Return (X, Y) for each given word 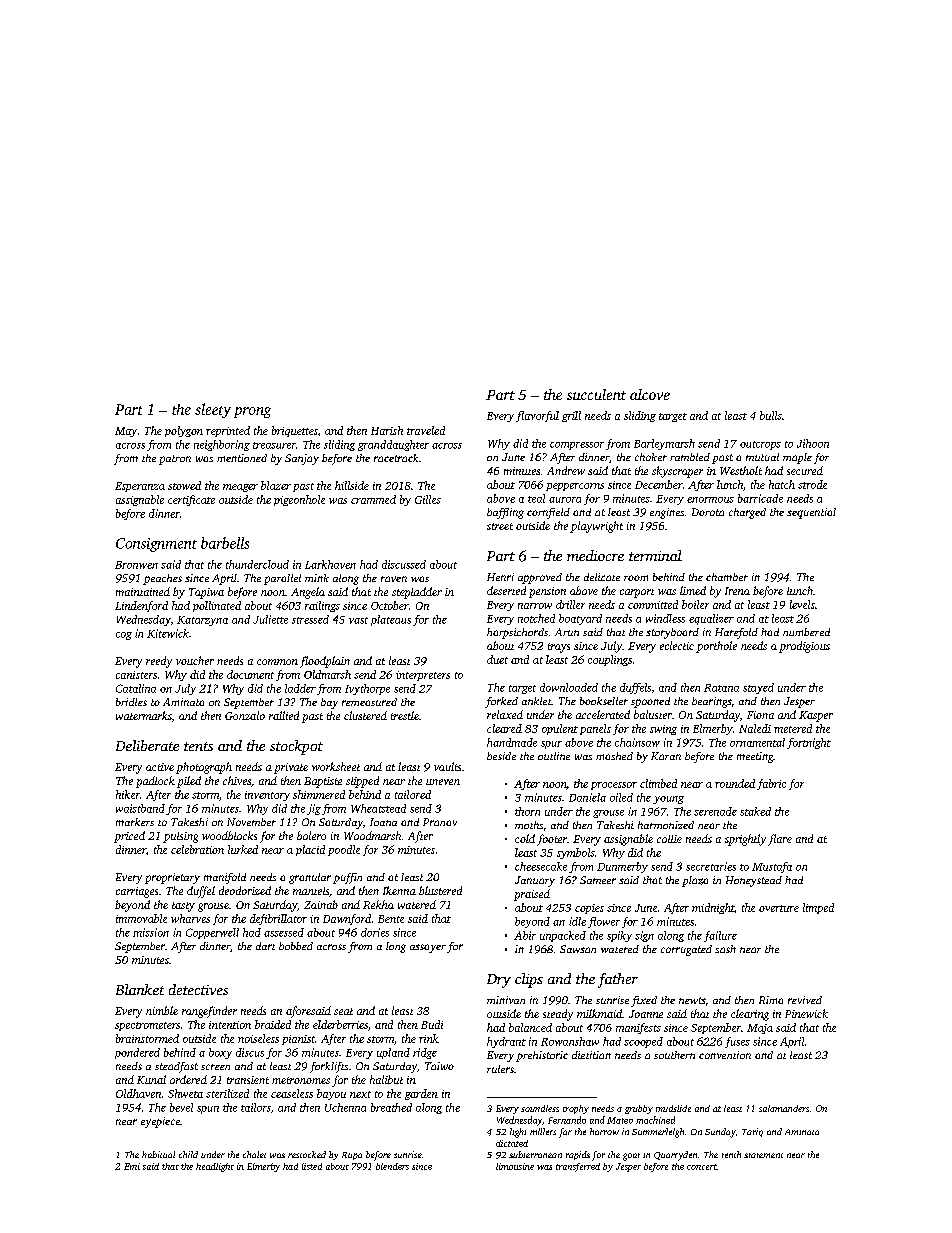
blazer (276, 485)
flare (780, 840)
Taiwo (439, 1066)
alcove (650, 394)
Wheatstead (378, 808)
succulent (596, 394)
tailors (256, 1107)
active (160, 767)
